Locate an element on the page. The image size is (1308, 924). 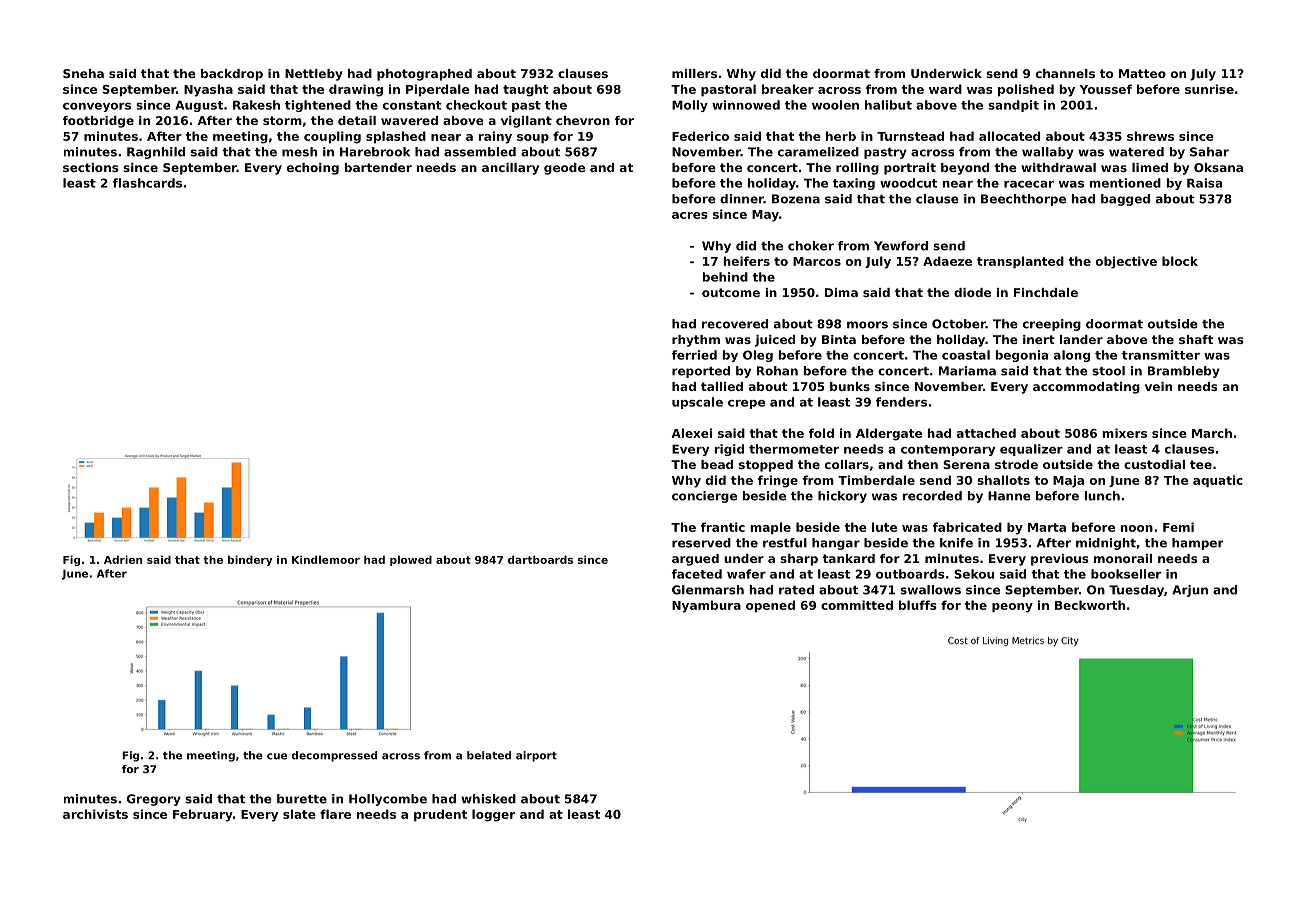
peony is located at coordinates (1012, 608).
